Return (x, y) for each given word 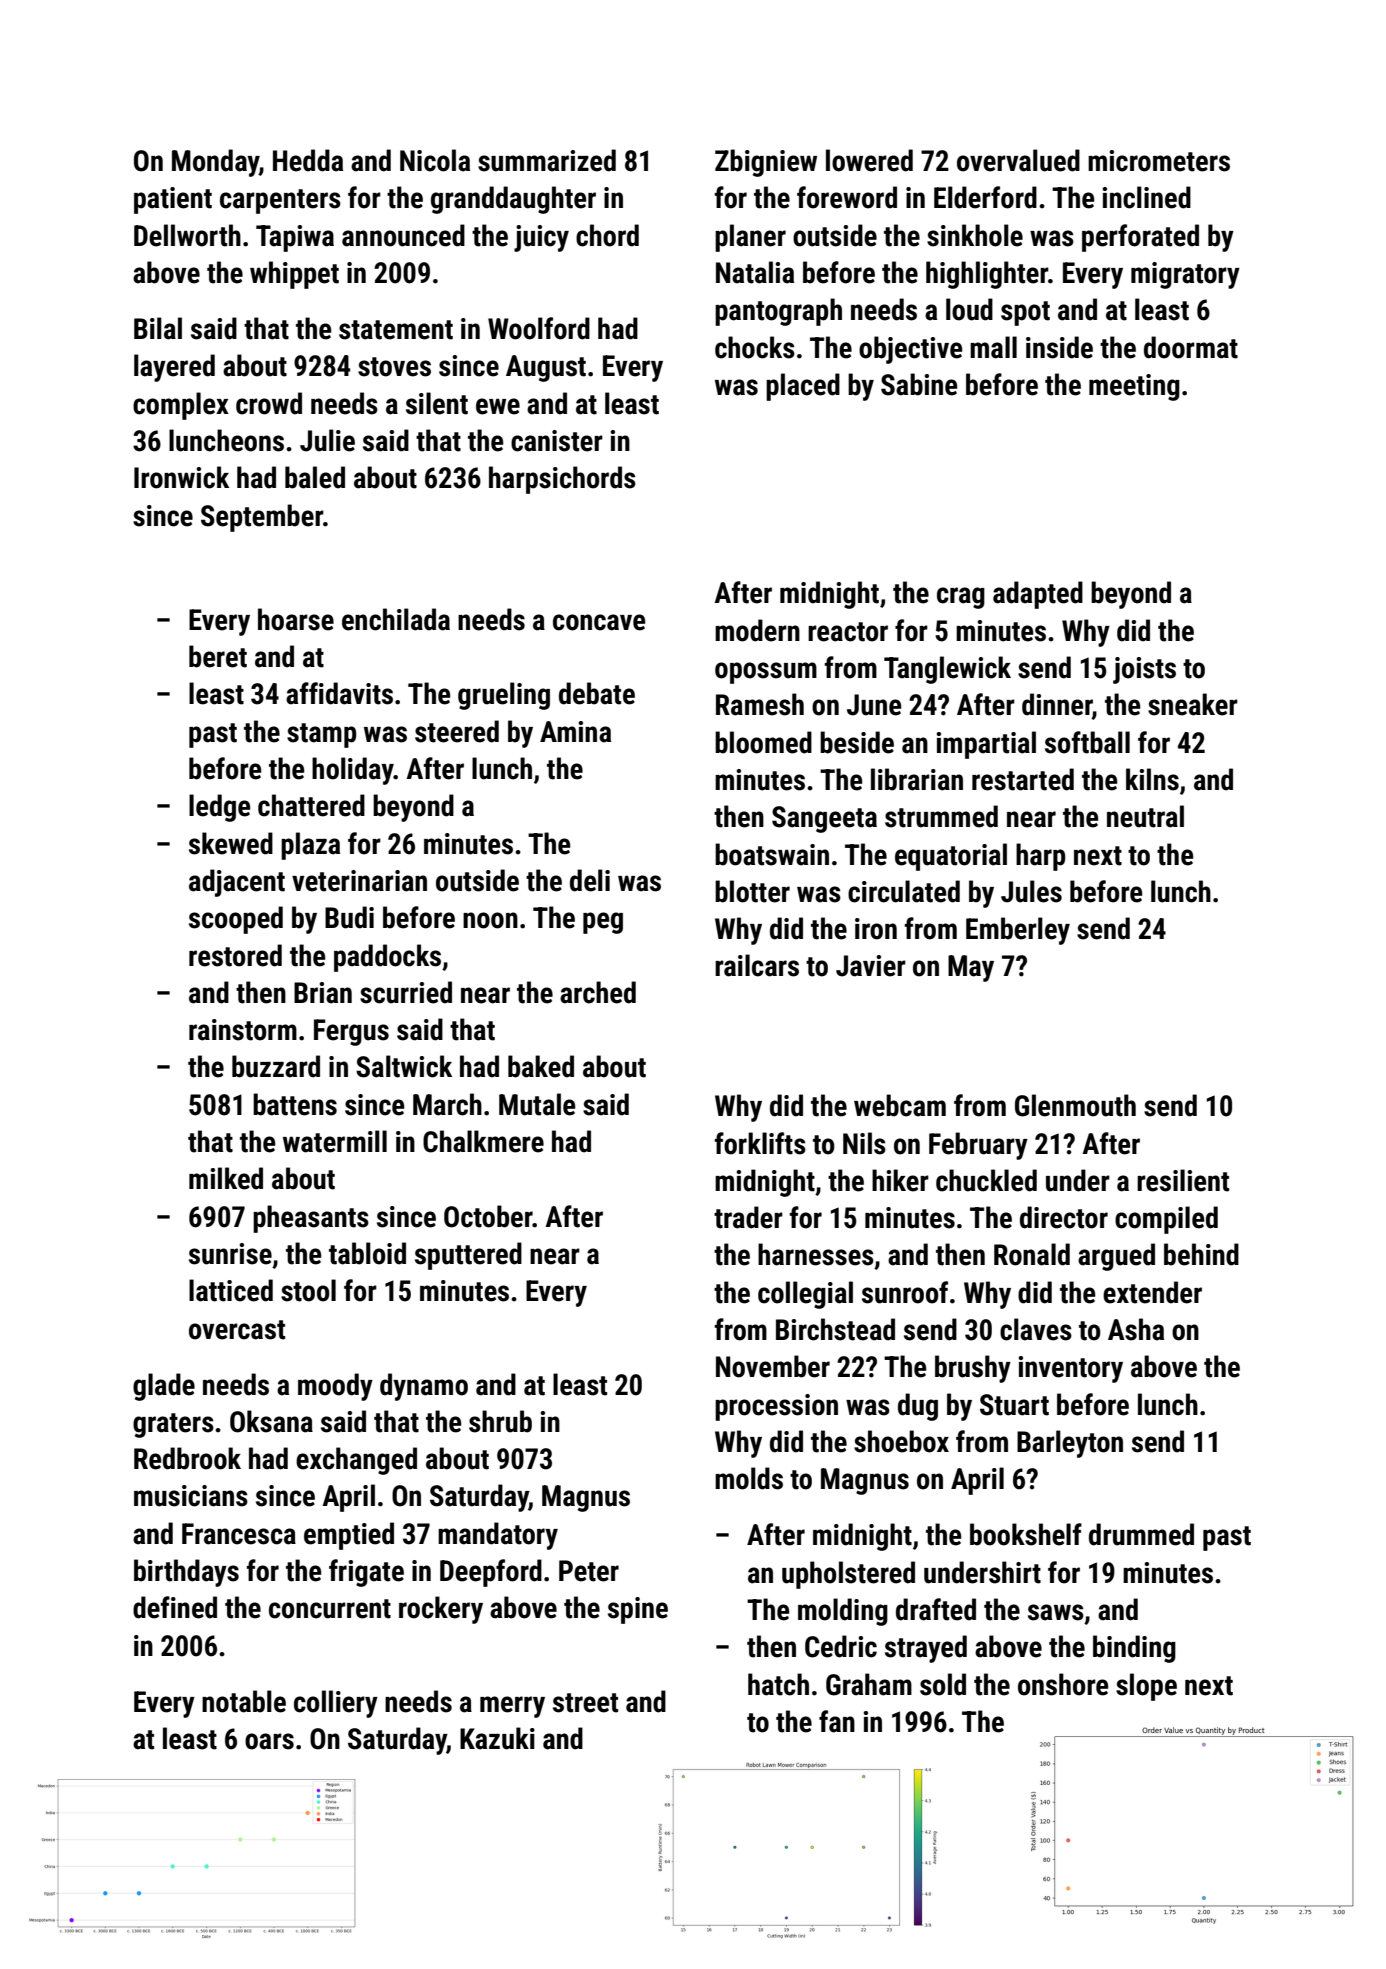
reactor (848, 632)
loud (969, 309)
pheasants (311, 1219)
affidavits (339, 693)
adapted (1038, 595)
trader (748, 1217)
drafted (936, 1609)
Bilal (158, 328)
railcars (757, 965)
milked (226, 1178)
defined (175, 1607)
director (1064, 1217)
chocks (755, 347)
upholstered (848, 1575)
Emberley (1018, 931)
